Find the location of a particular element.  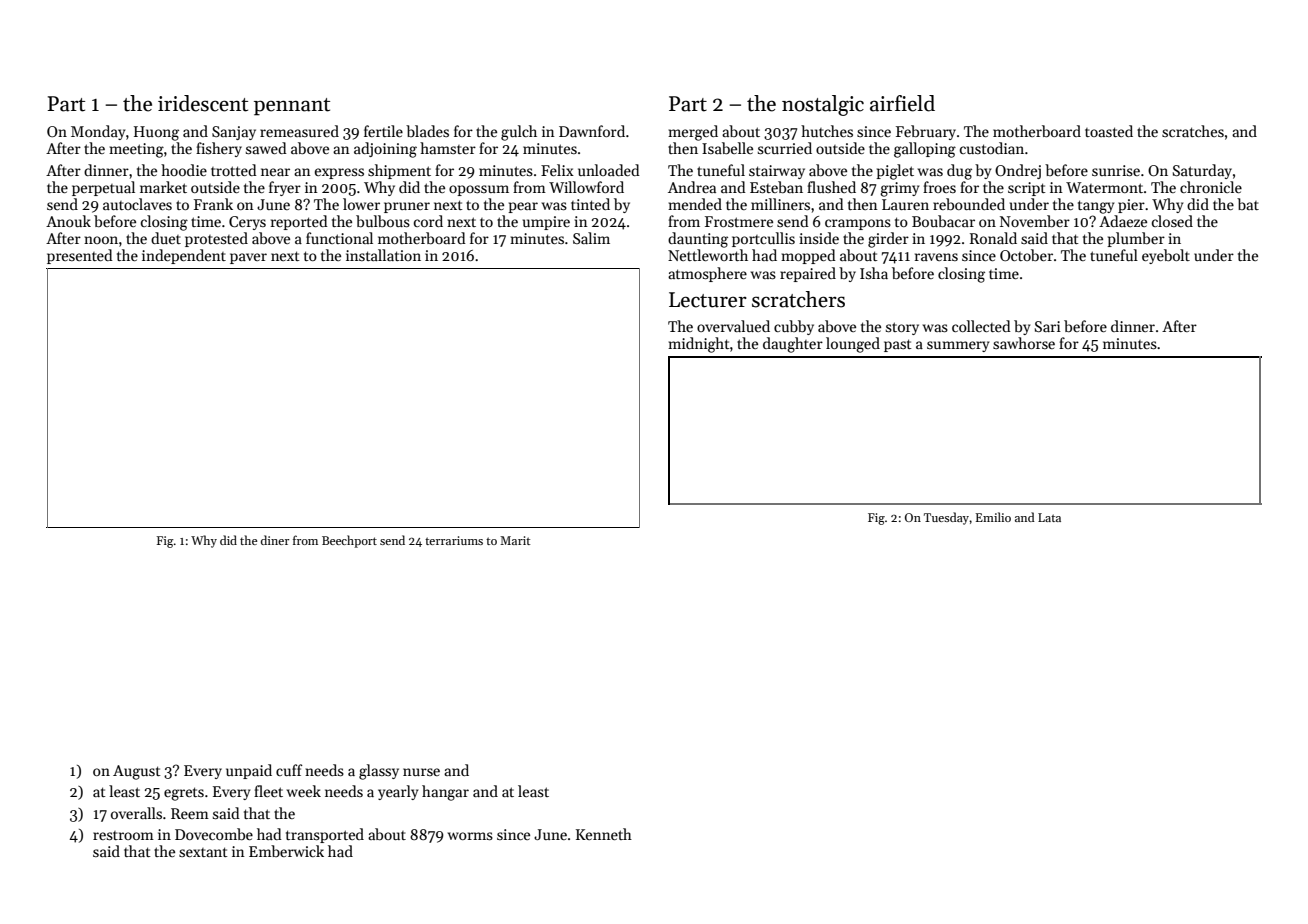

November is located at coordinates (1035, 221).
